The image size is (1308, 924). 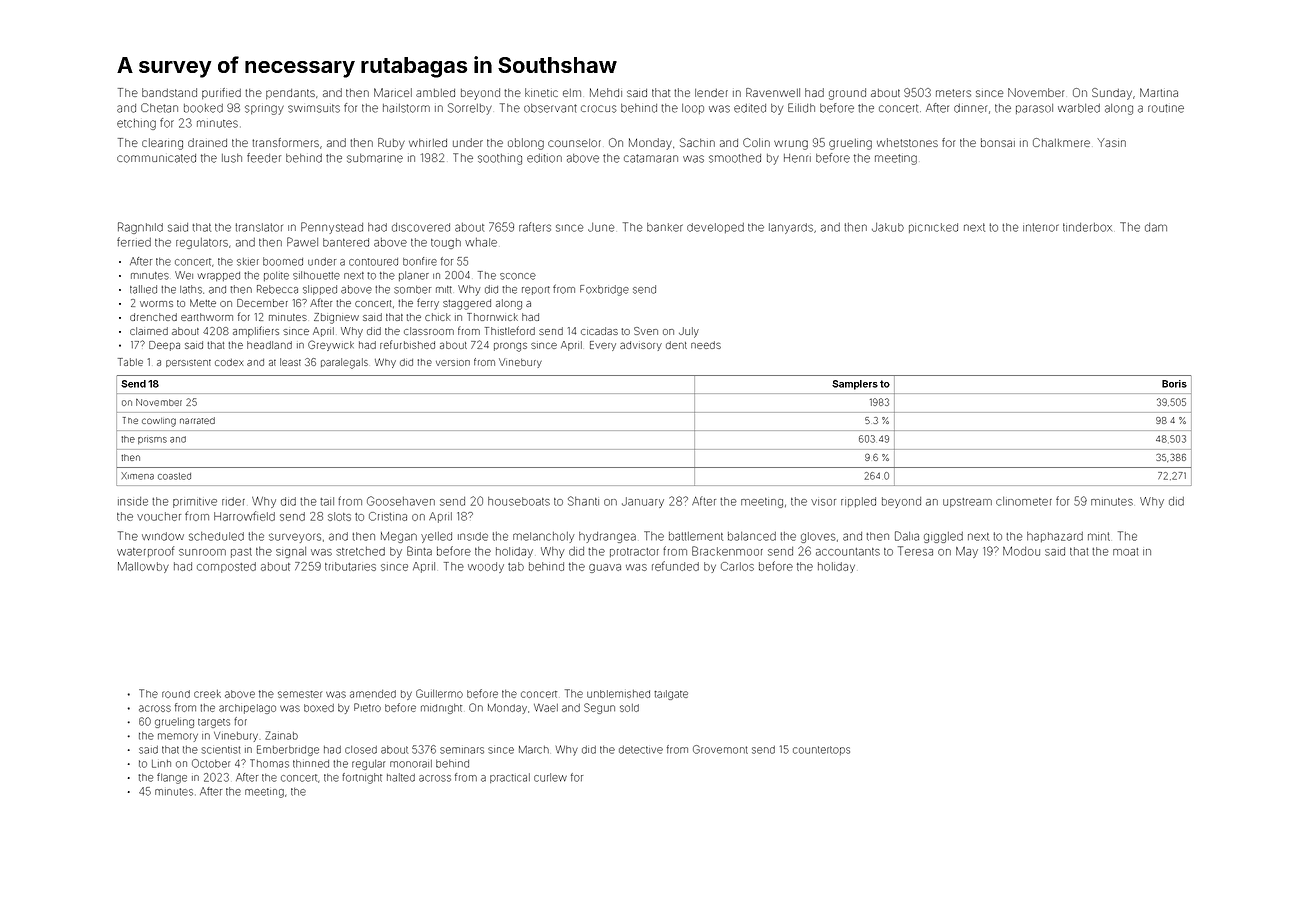 What do you see at coordinates (453, 363) in the document?
I see `version` at bounding box center [453, 363].
